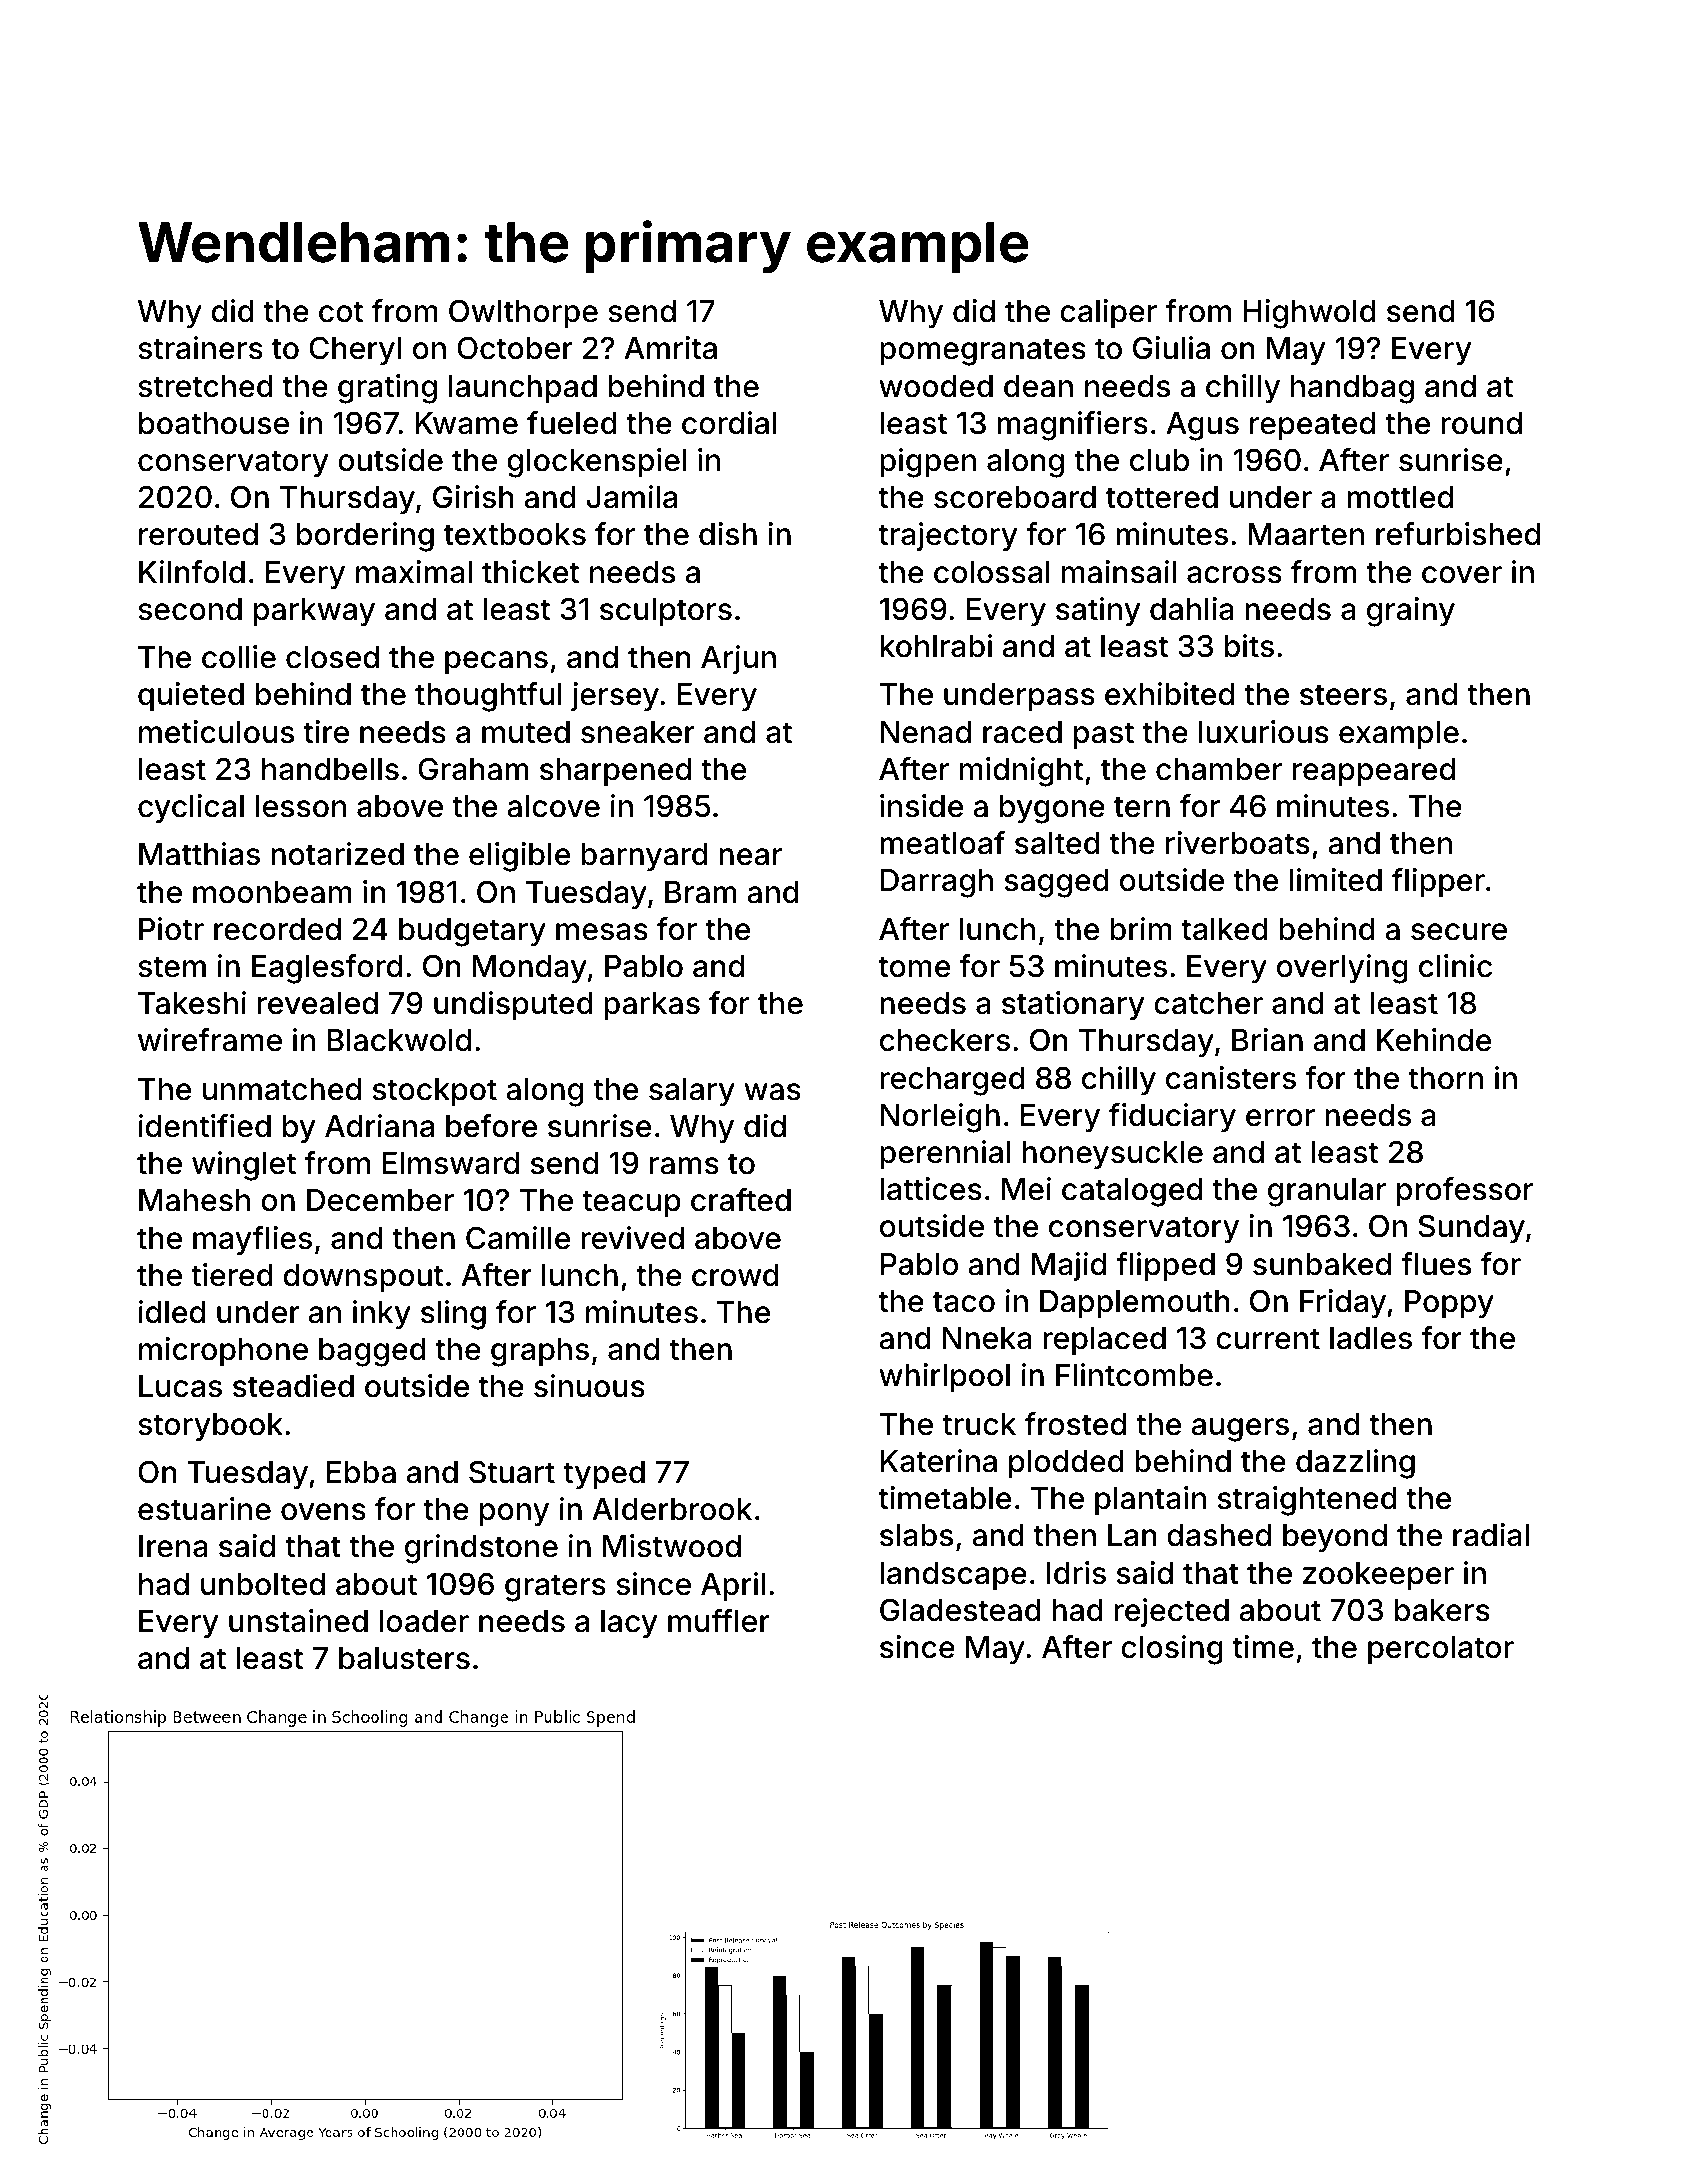 The image size is (1683, 2178). I want to click on Girish, so click(473, 497).
